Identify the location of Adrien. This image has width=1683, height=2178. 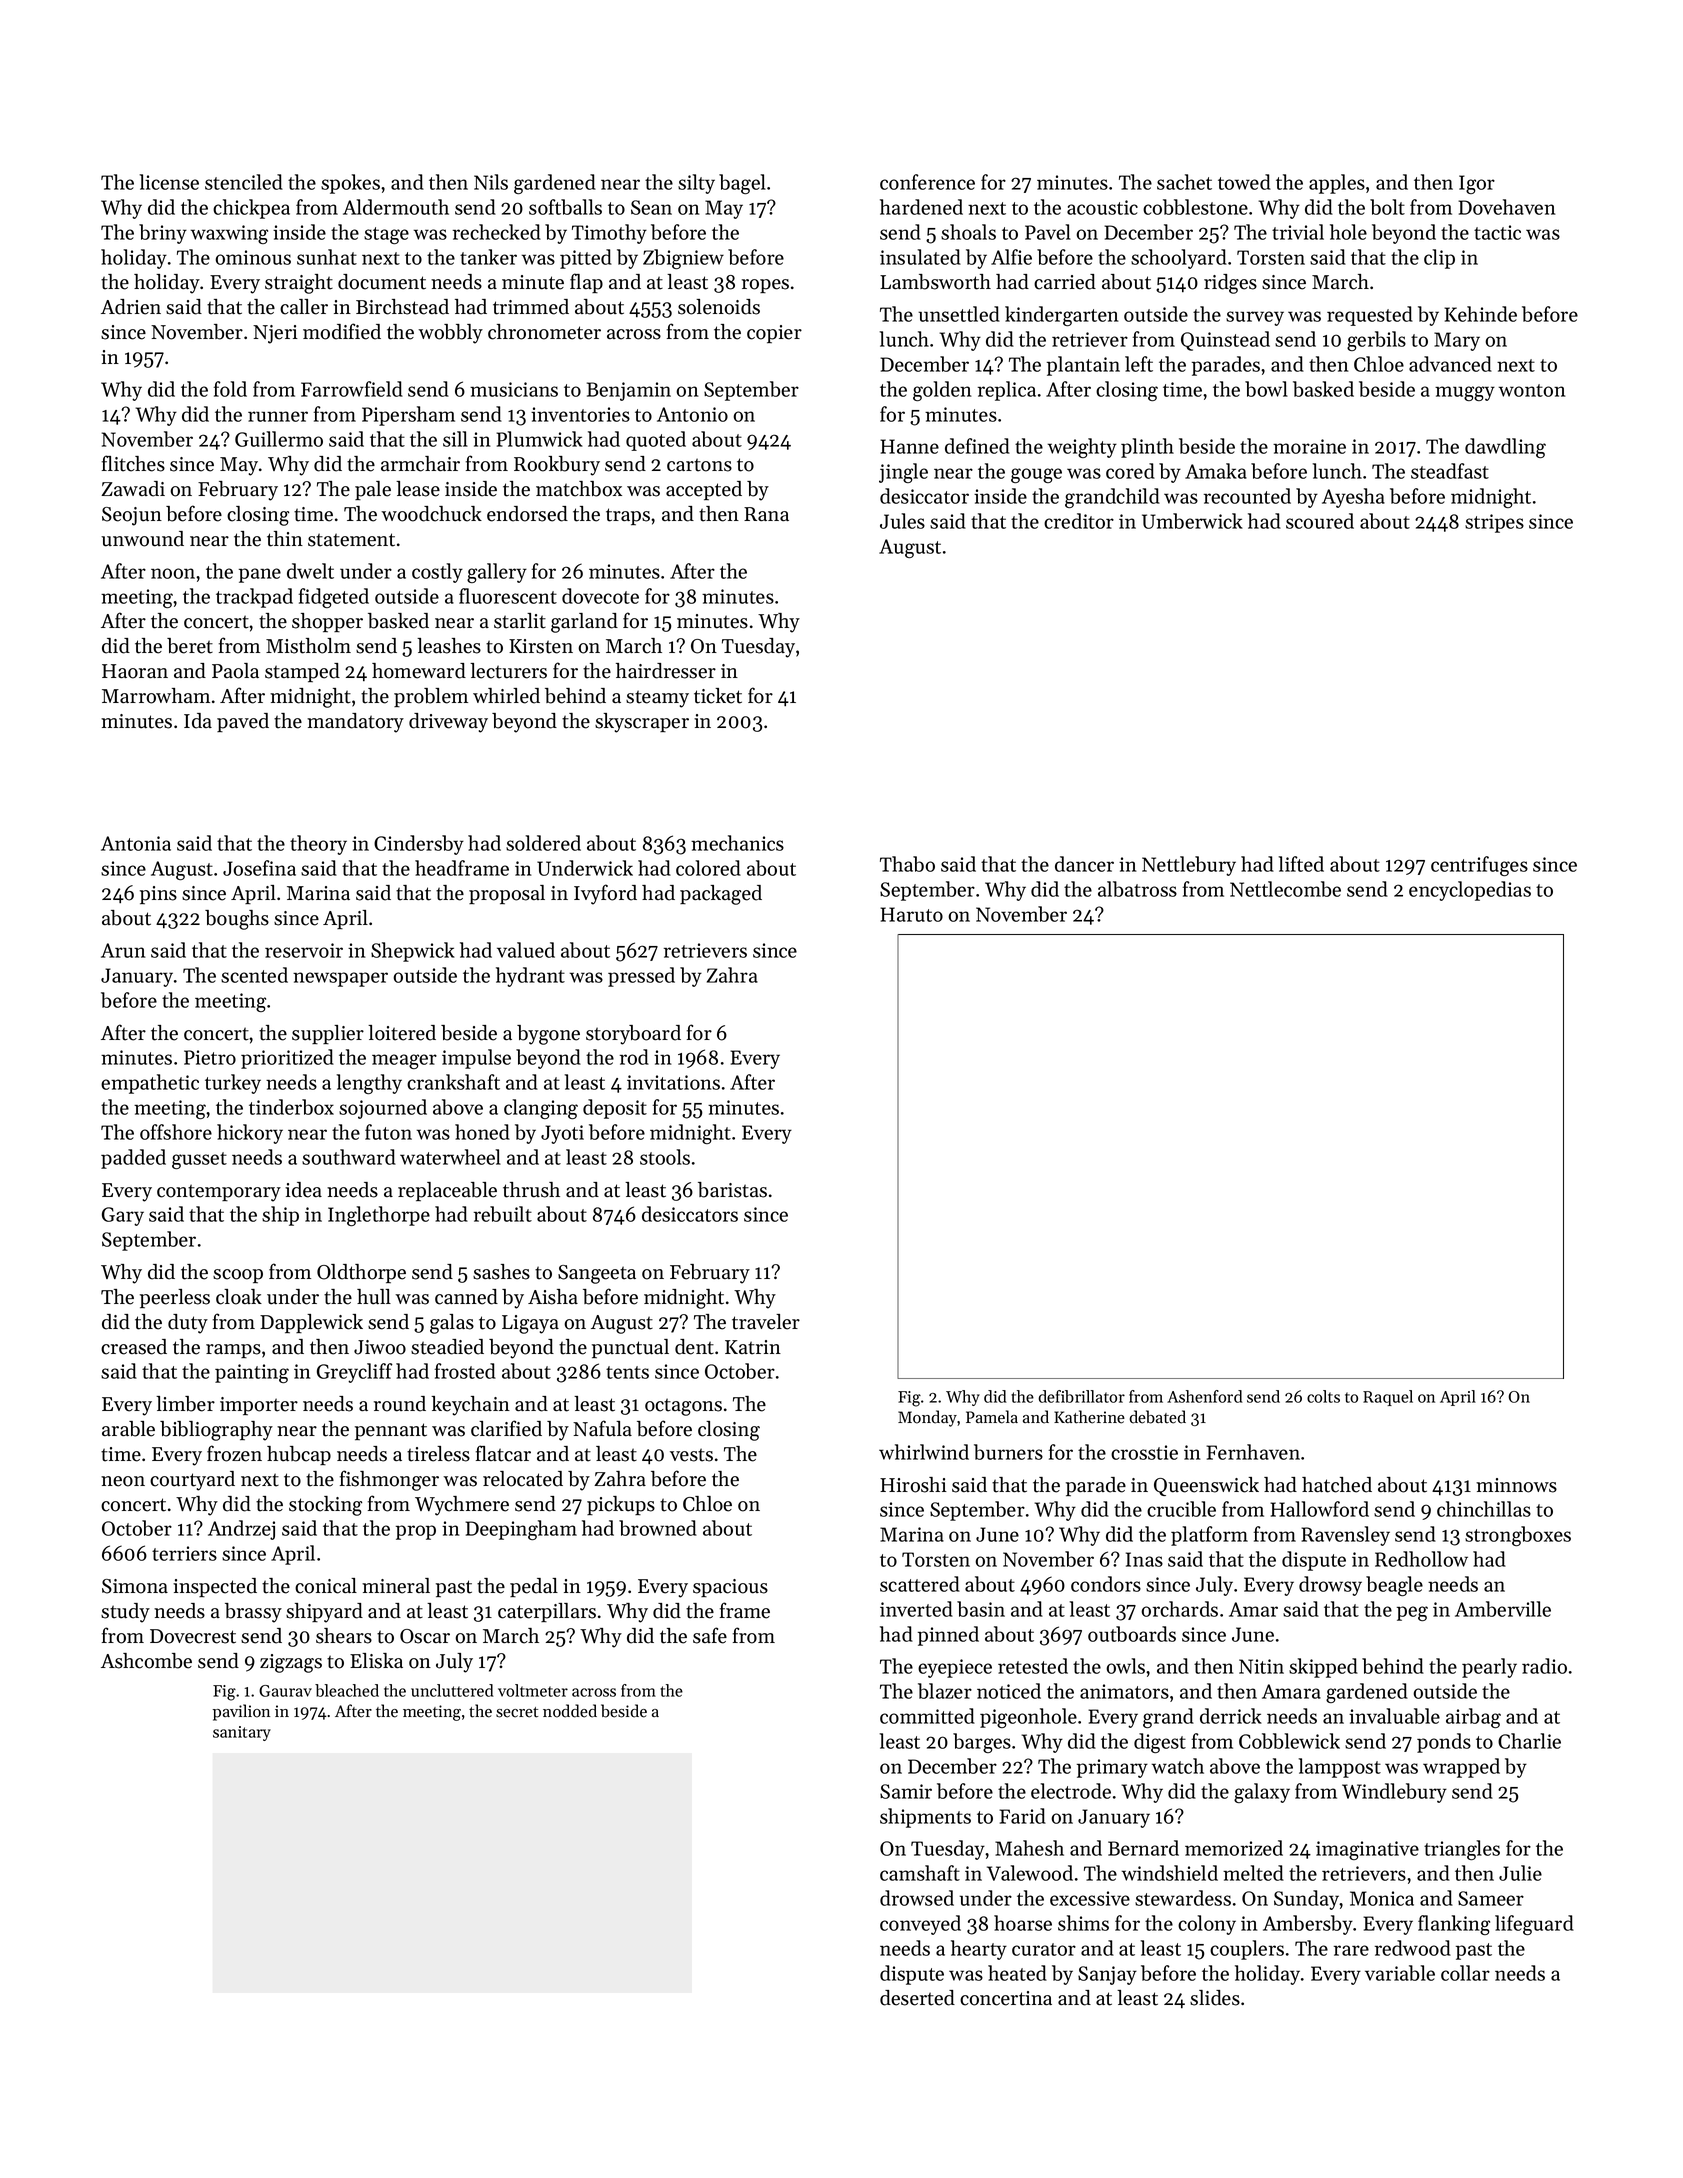
(131, 307).
